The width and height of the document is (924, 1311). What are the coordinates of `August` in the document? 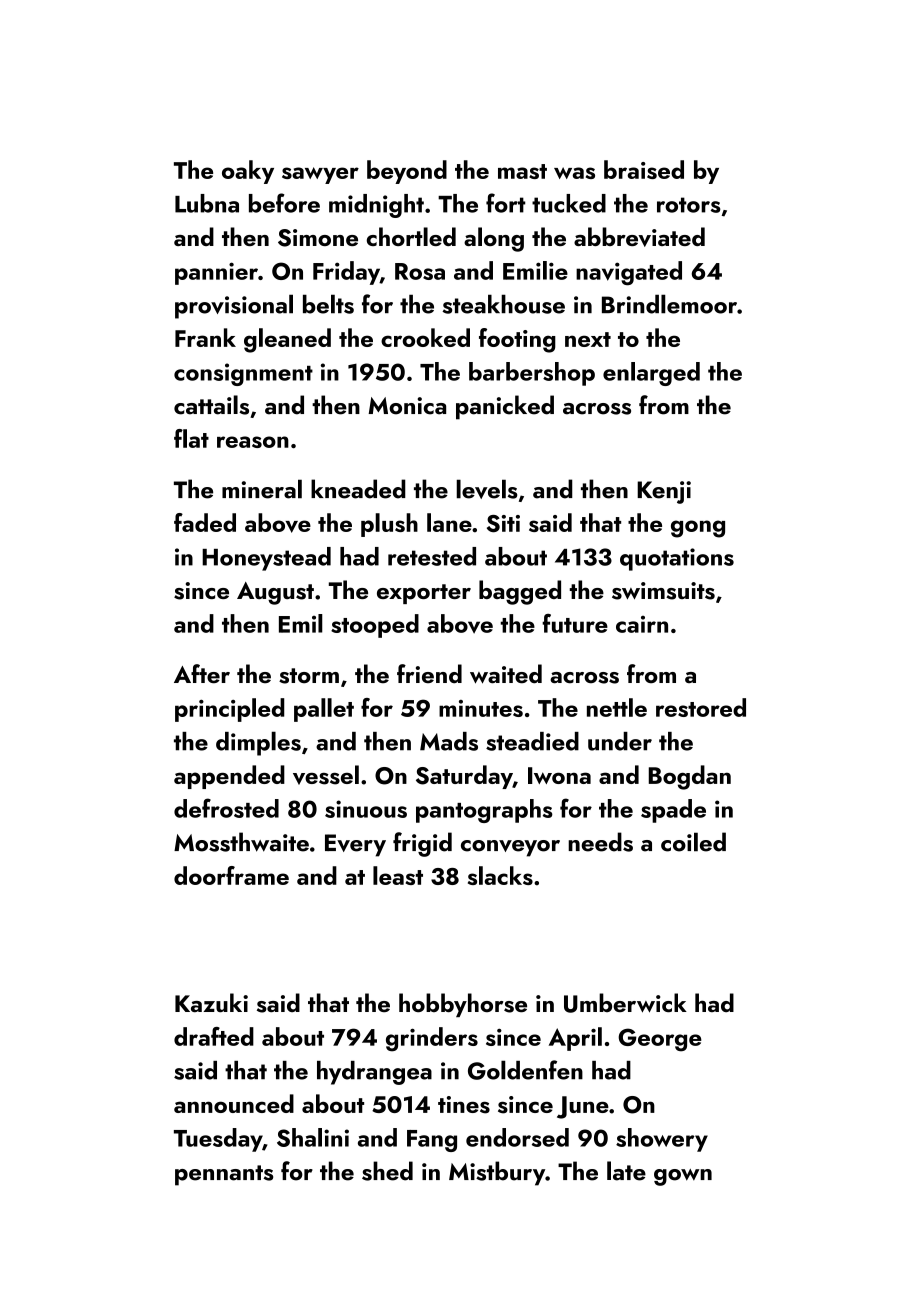 It's located at (275, 593).
